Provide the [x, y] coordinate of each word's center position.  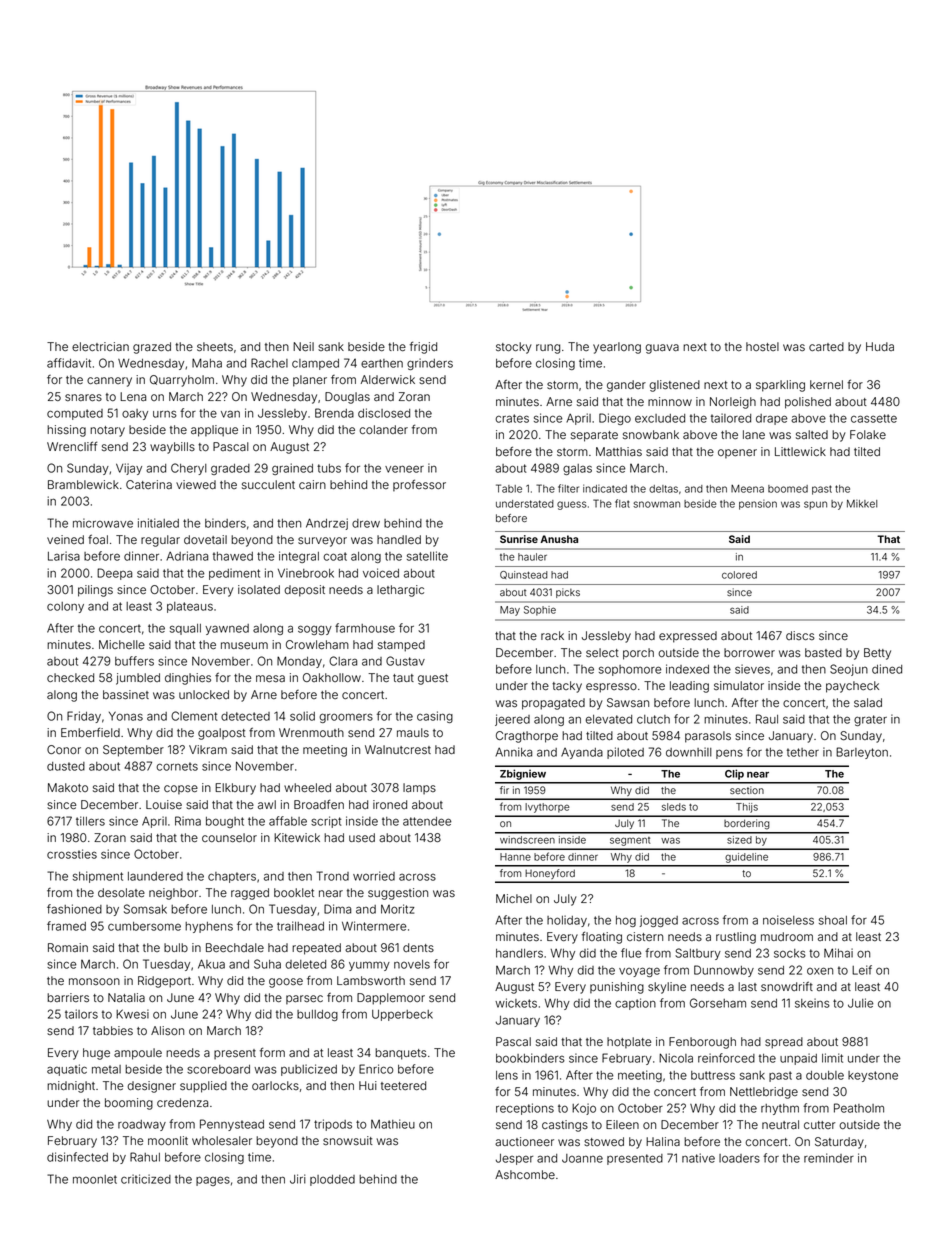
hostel [762, 346]
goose [286, 983]
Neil [303, 346]
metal [106, 1069]
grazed [152, 348]
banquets [401, 1054]
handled [399, 539]
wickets [516, 1003]
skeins [812, 1003]
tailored [731, 418]
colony [65, 607]
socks [790, 953]
